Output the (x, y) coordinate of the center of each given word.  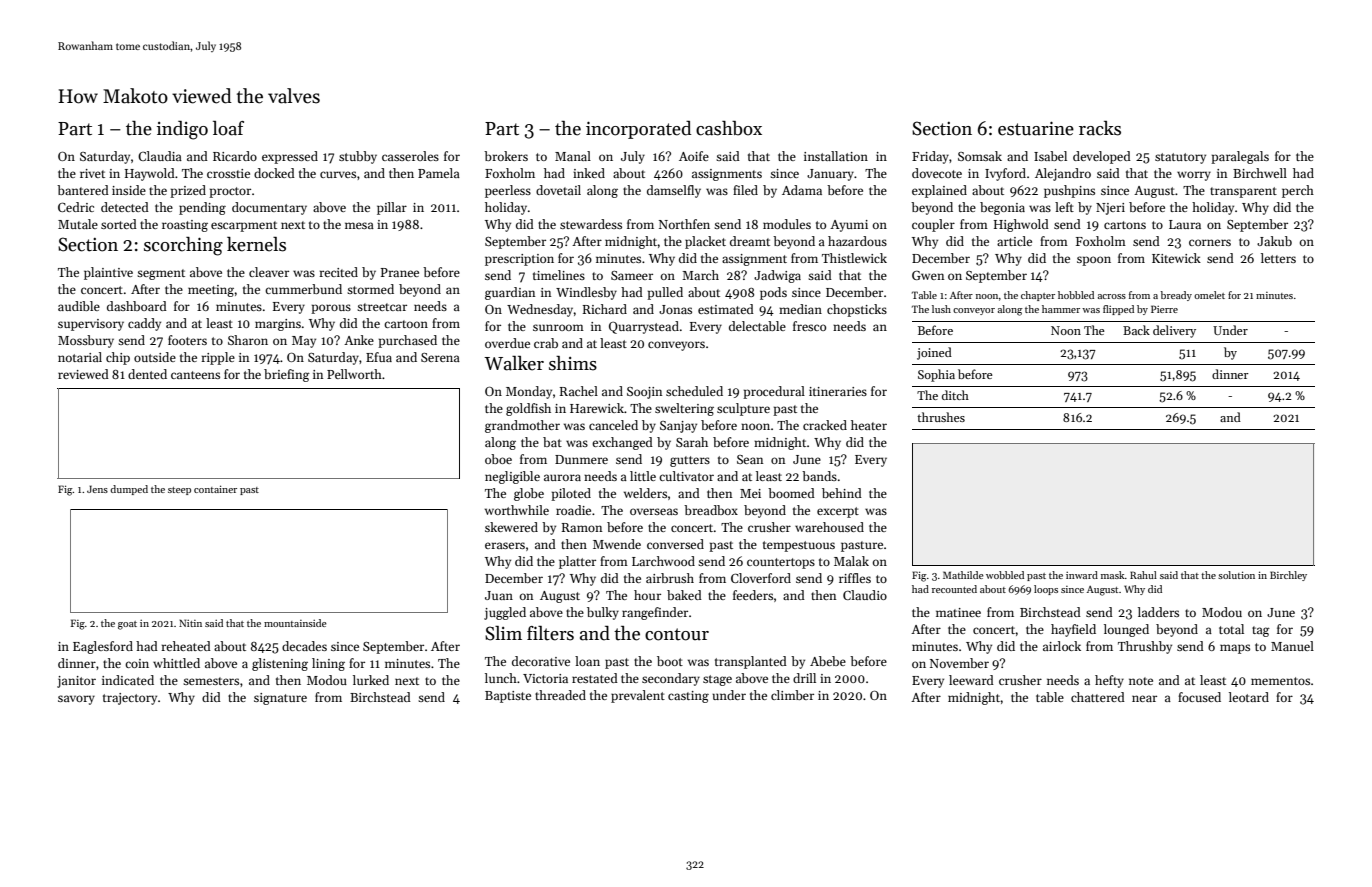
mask (1113, 575)
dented (147, 374)
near (1144, 698)
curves (338, 174)
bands (819, 476)
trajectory (130, 699)
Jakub (1274, 241)
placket (705, 242)
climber (792, 695)
